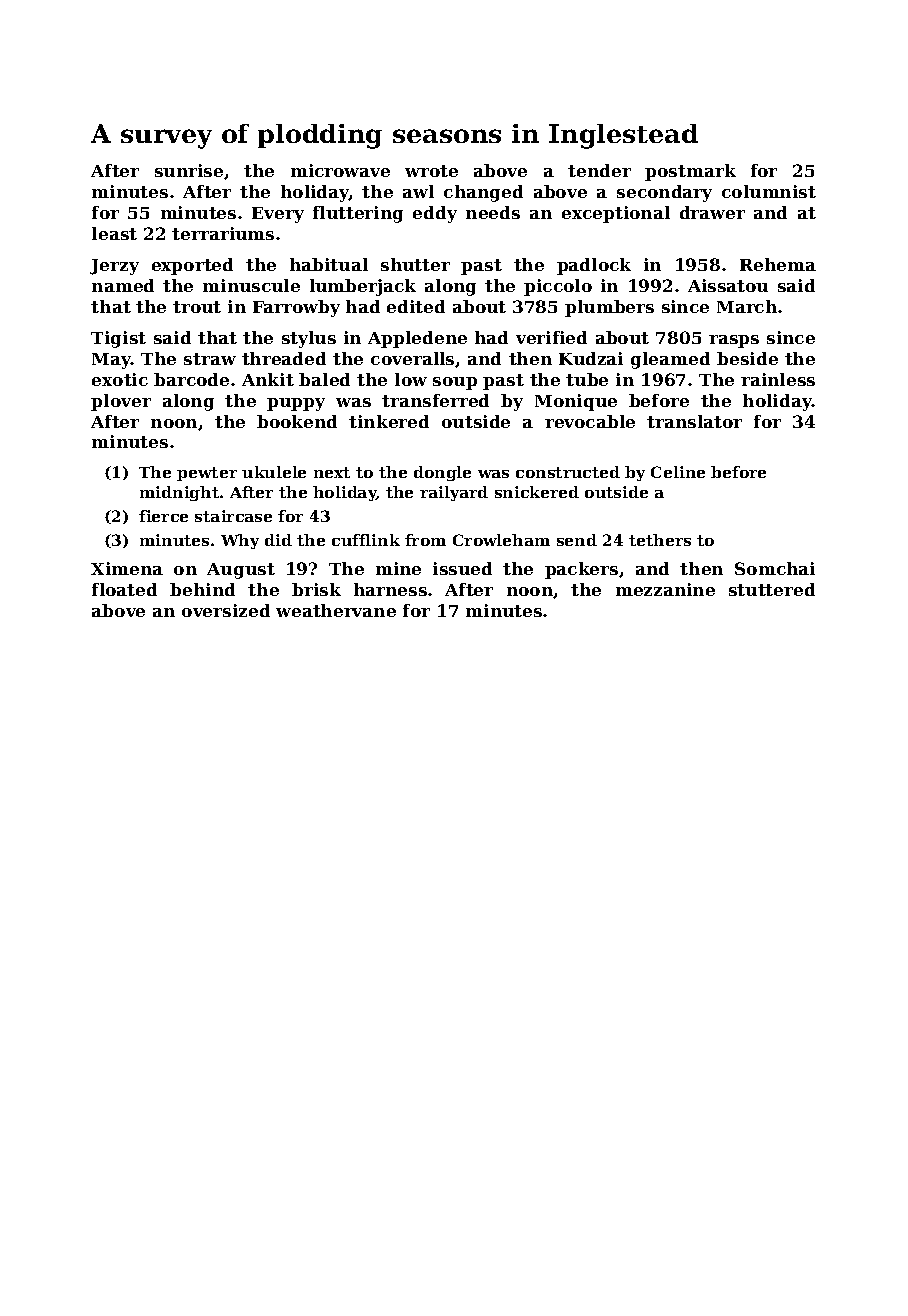 This screenshot has height=1316, width=908. What do you see at coordinates (336, 610) in the screenshot?
I see `weathervane` at bounding box center [336, 610].
